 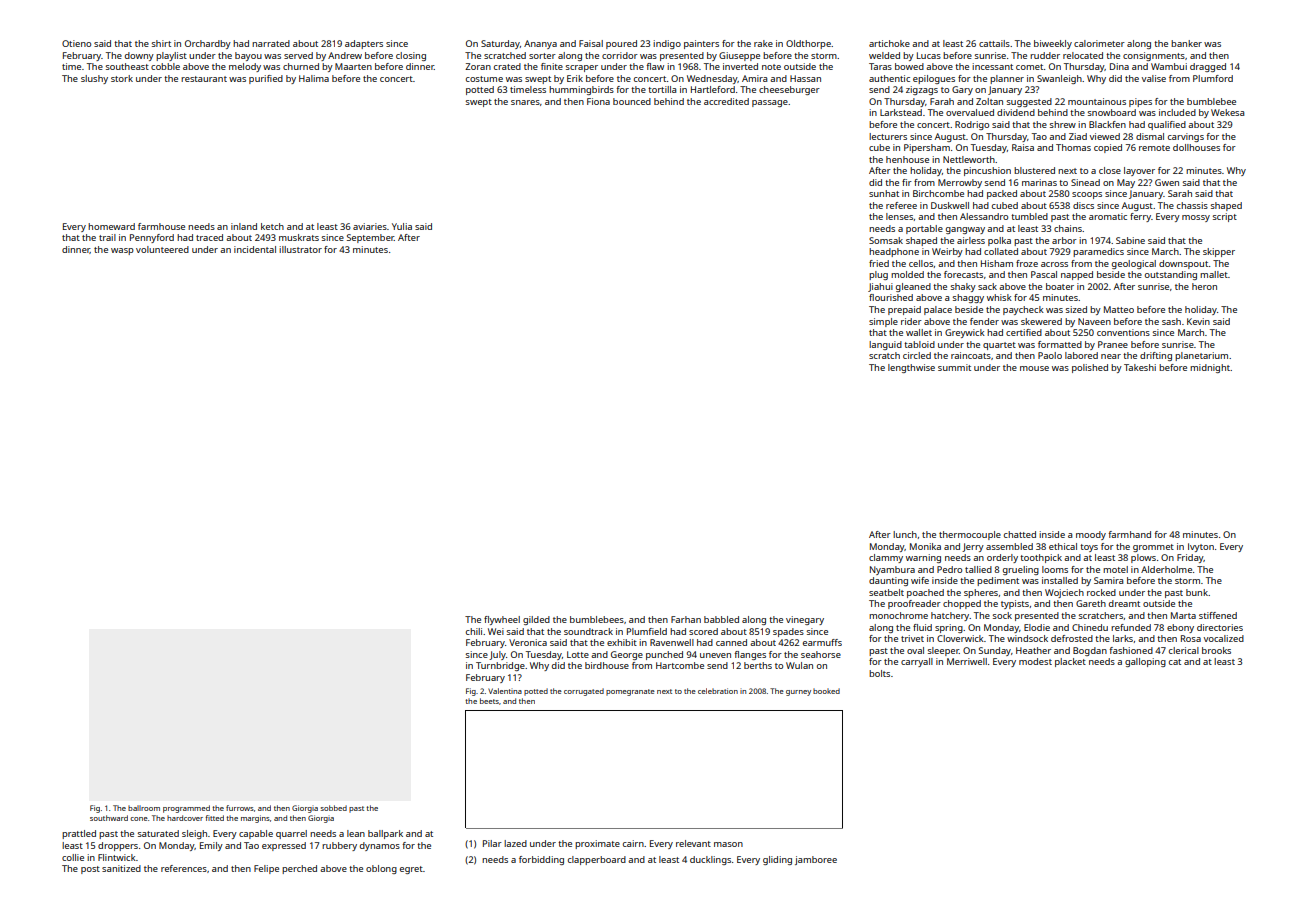 What do you see at coordinates (1063, 546) in the screenshot?
I see `ethical` at bounding box center [1063, 546].
